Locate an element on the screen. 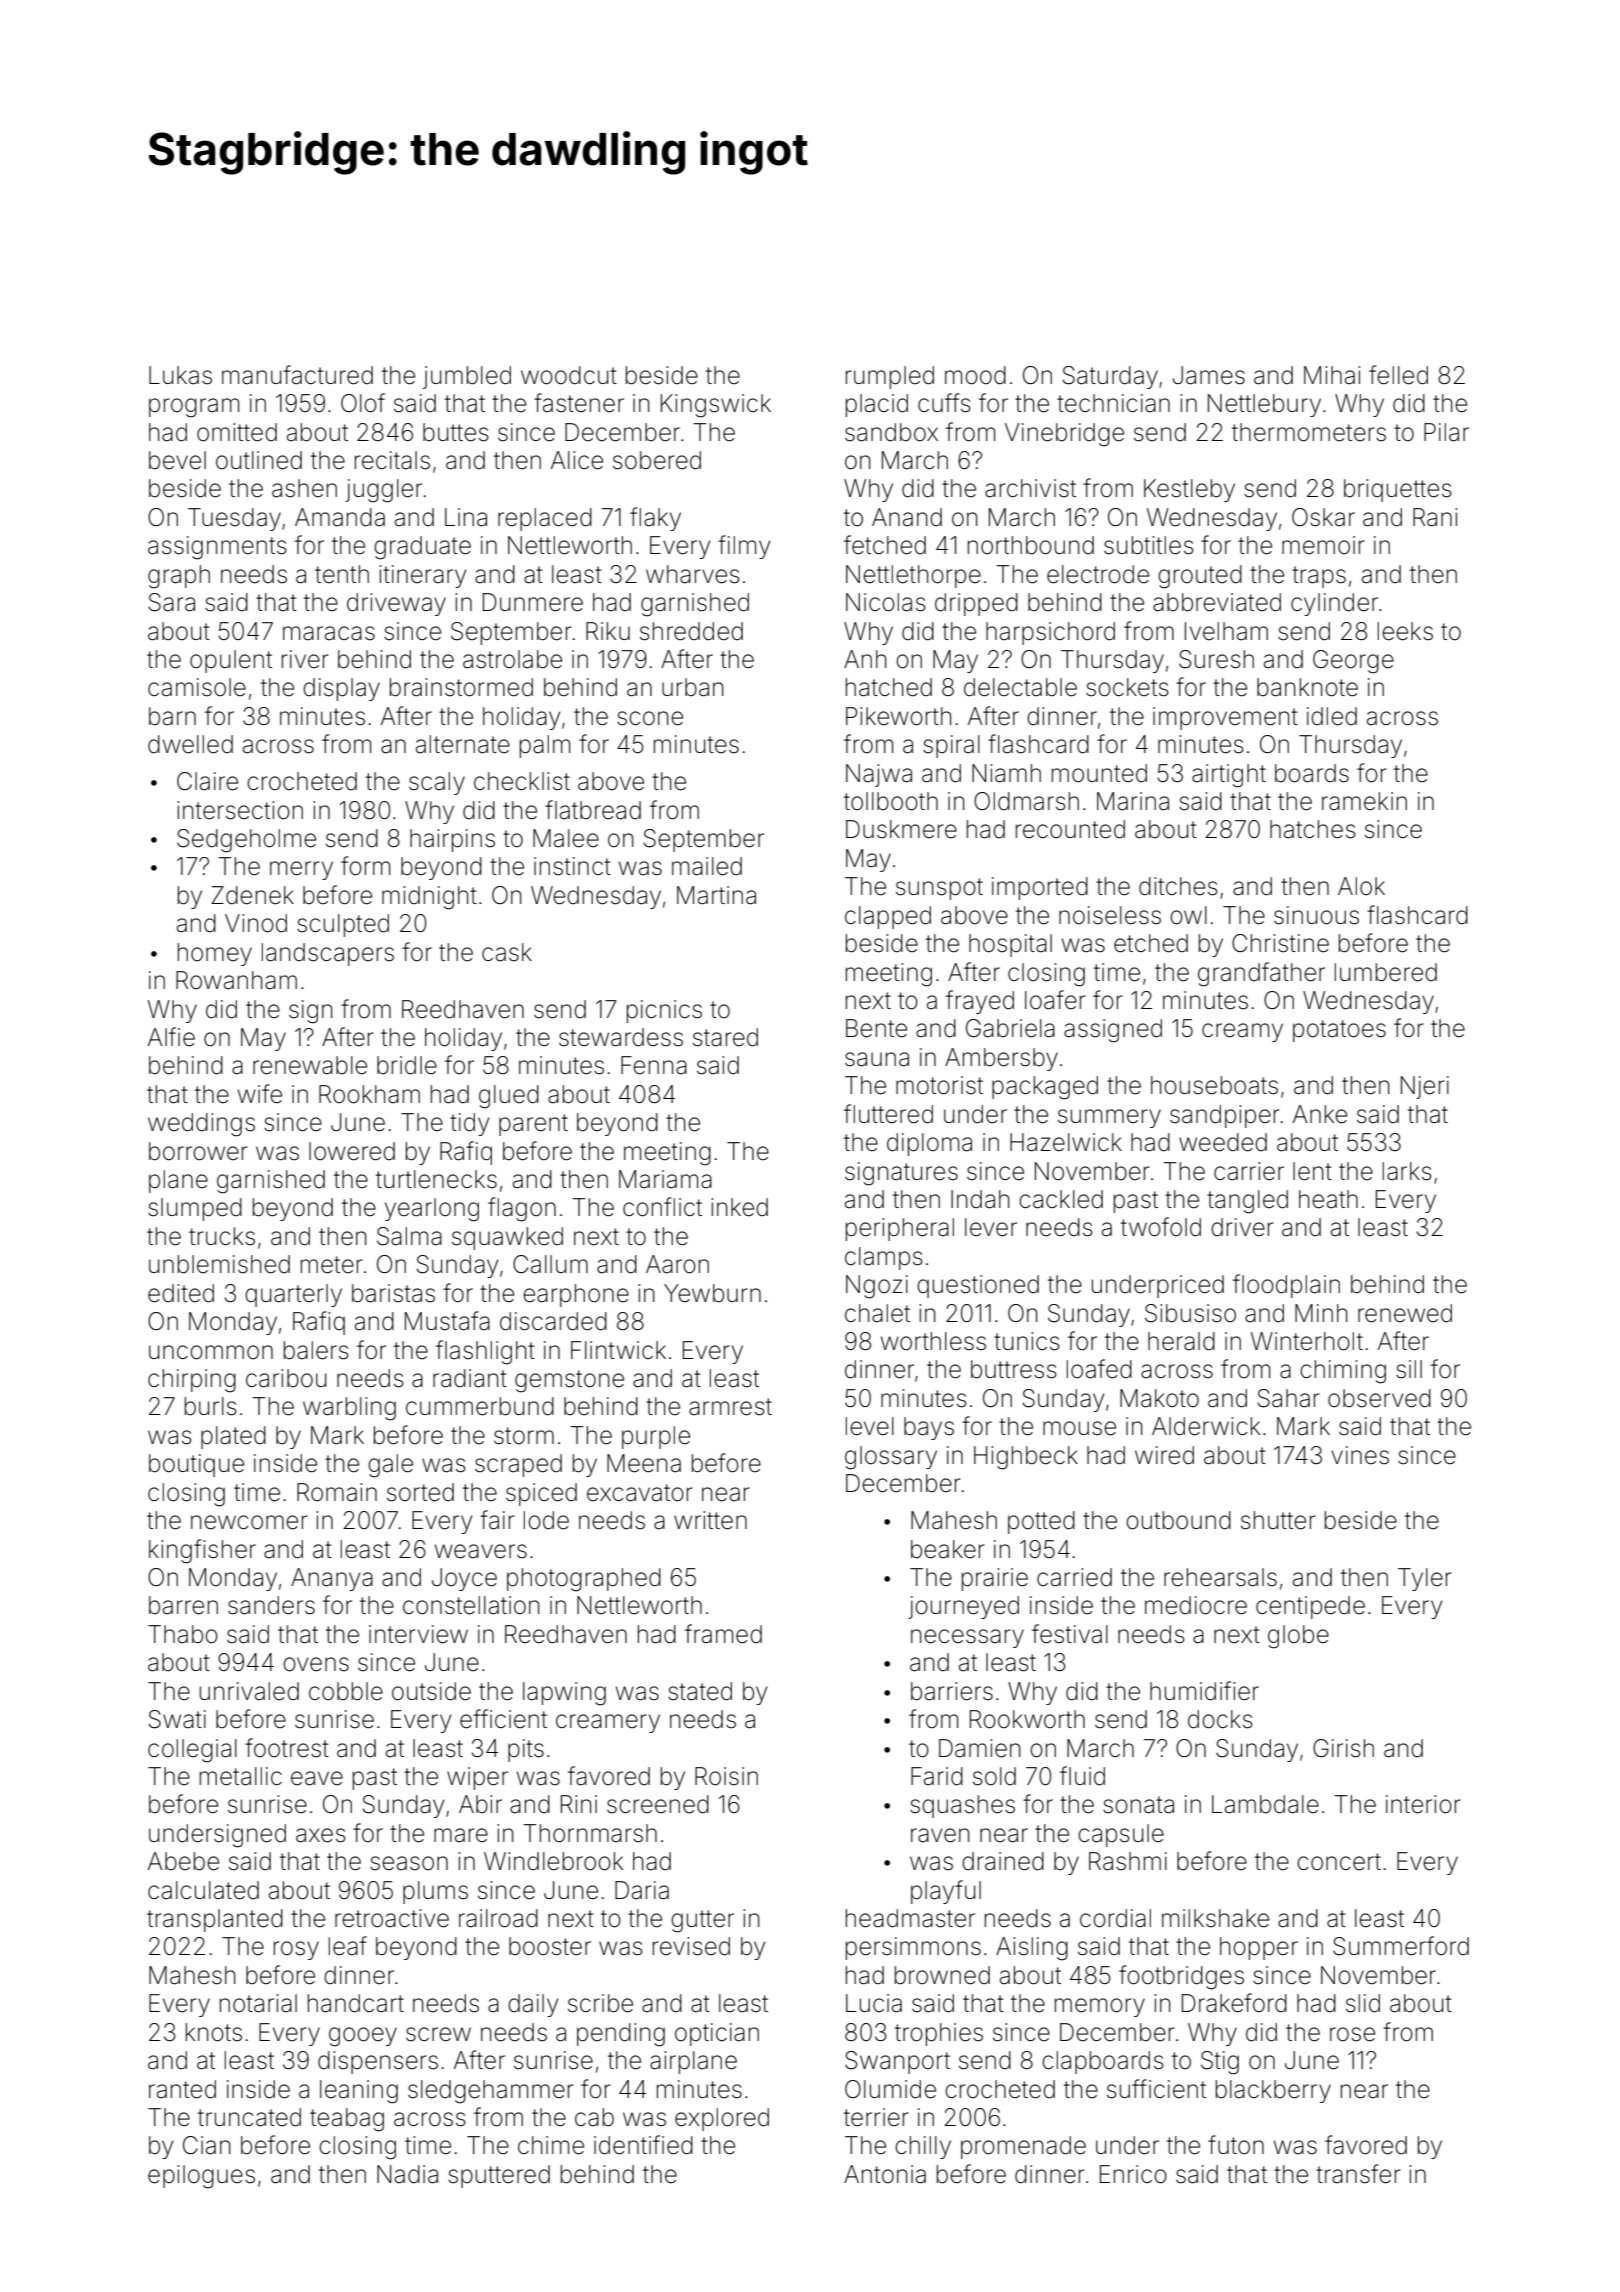 This screenshot has height=2292, width=1620. spiral is located at coordinates (951, 746).
